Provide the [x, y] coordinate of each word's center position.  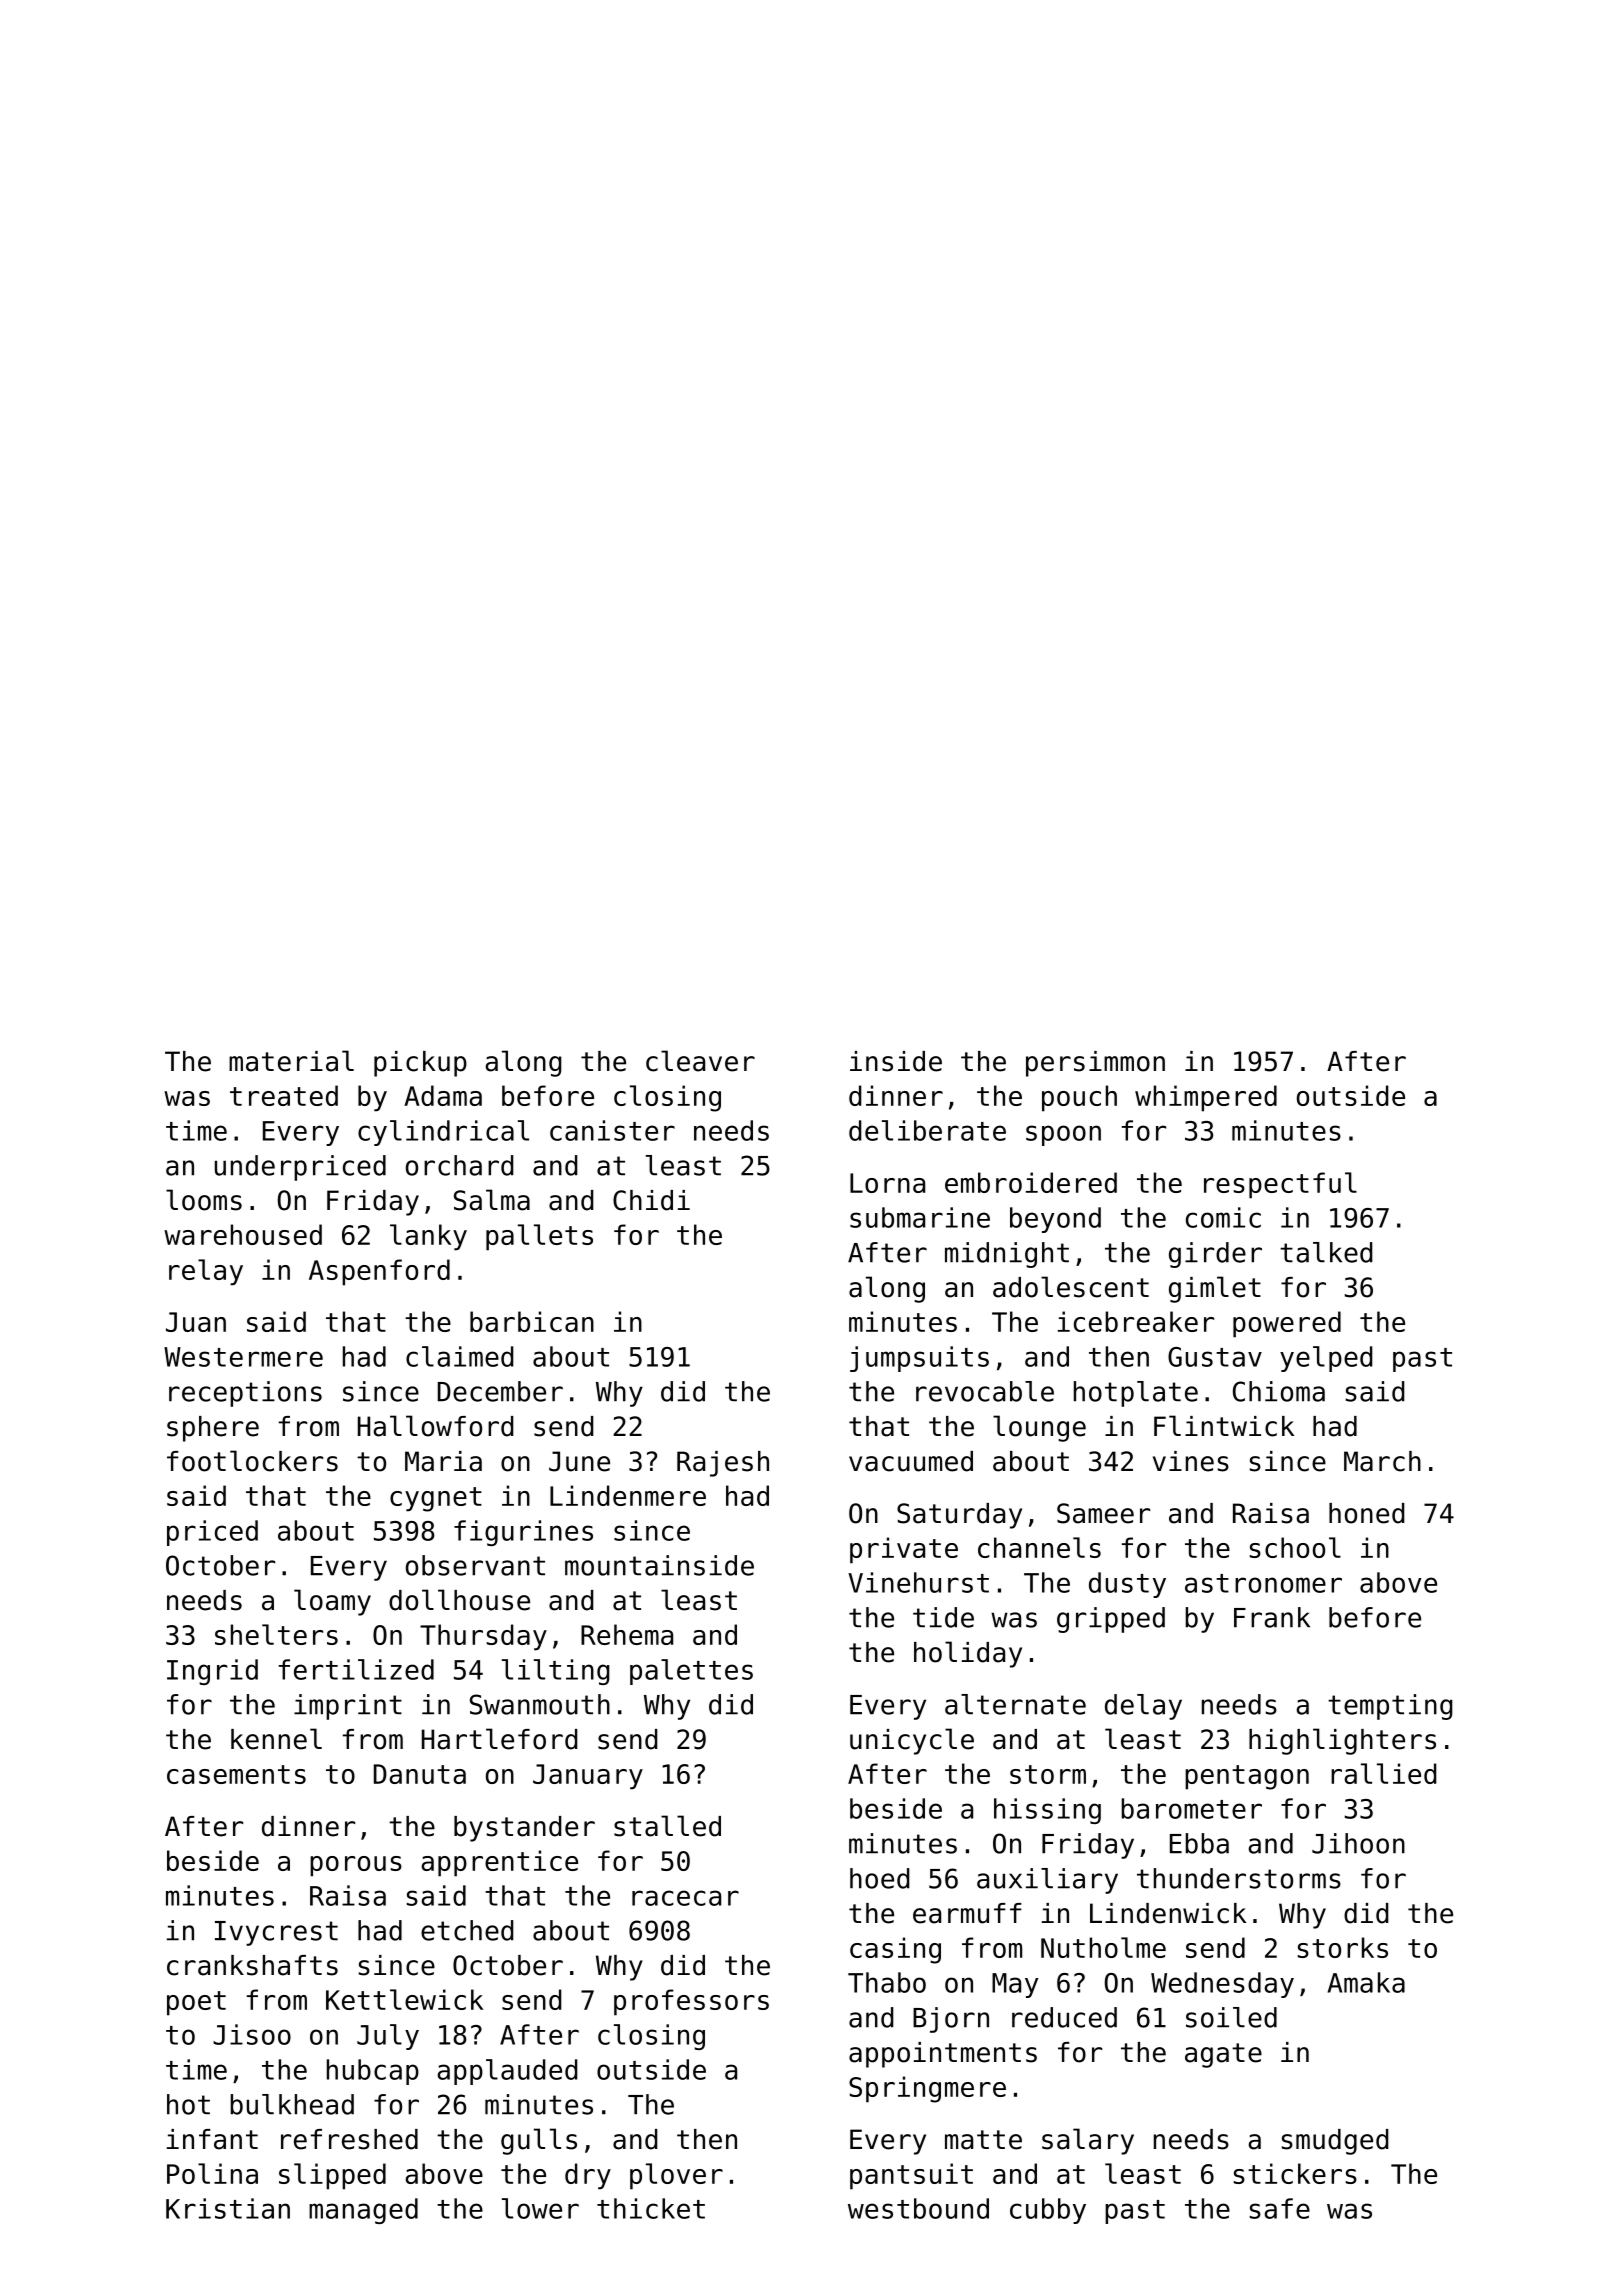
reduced [1064, 2017]
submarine [920, 1217]
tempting [1390, 1707]
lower [540, 2208]
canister [612, 1130]
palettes [691, 1672]
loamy [332, 1602]
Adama [443, 1095]
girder [1215, 1255]
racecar [685, 1898]
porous [356, 1866]
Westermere [243, 1357]
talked [1326, 1252]
